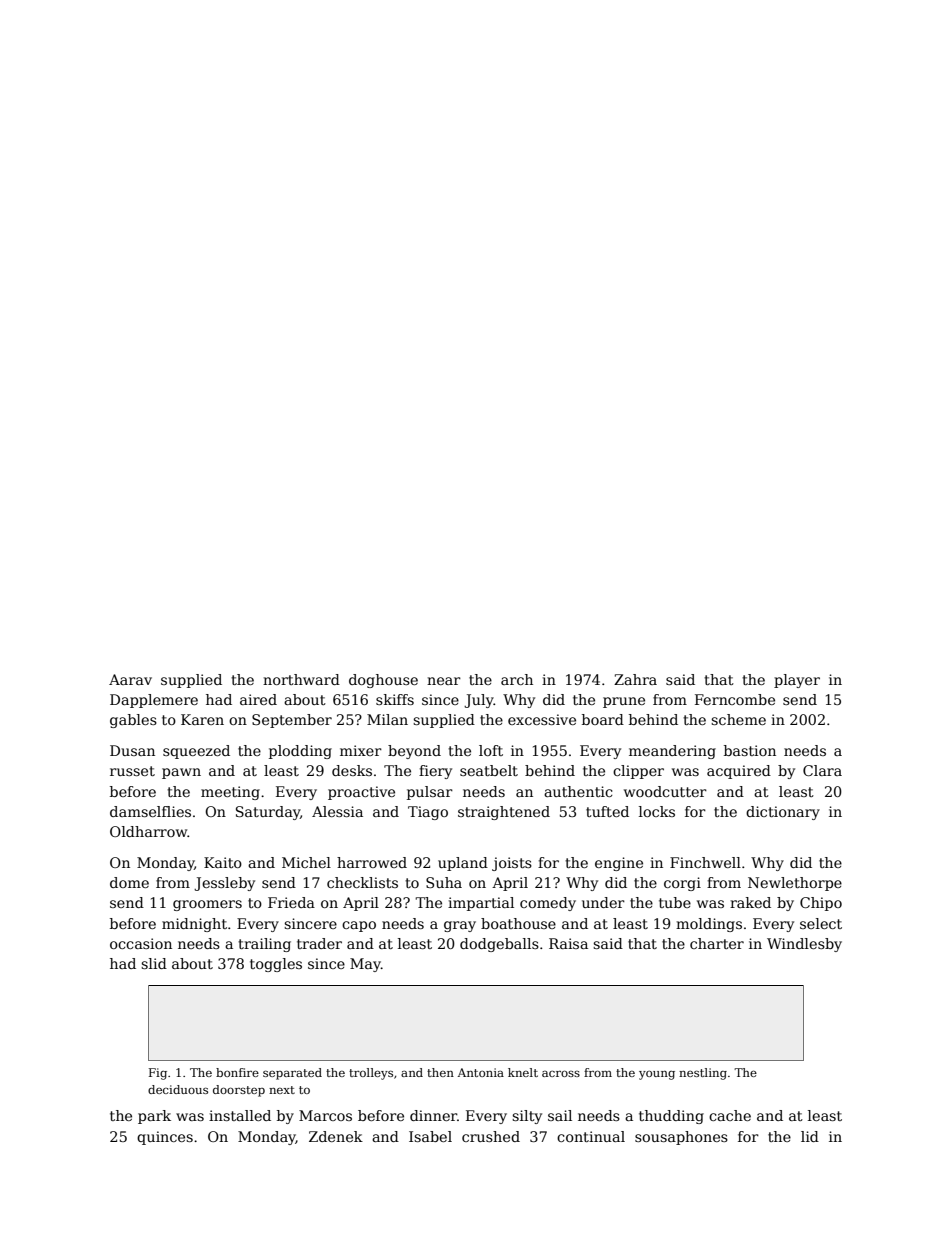 Image resolution: width=952 pixels, height=1233 pixels. What do you see at coordinates (804, 945) in the document?
I see `Windlesby` at bounding box center [804, 945].
